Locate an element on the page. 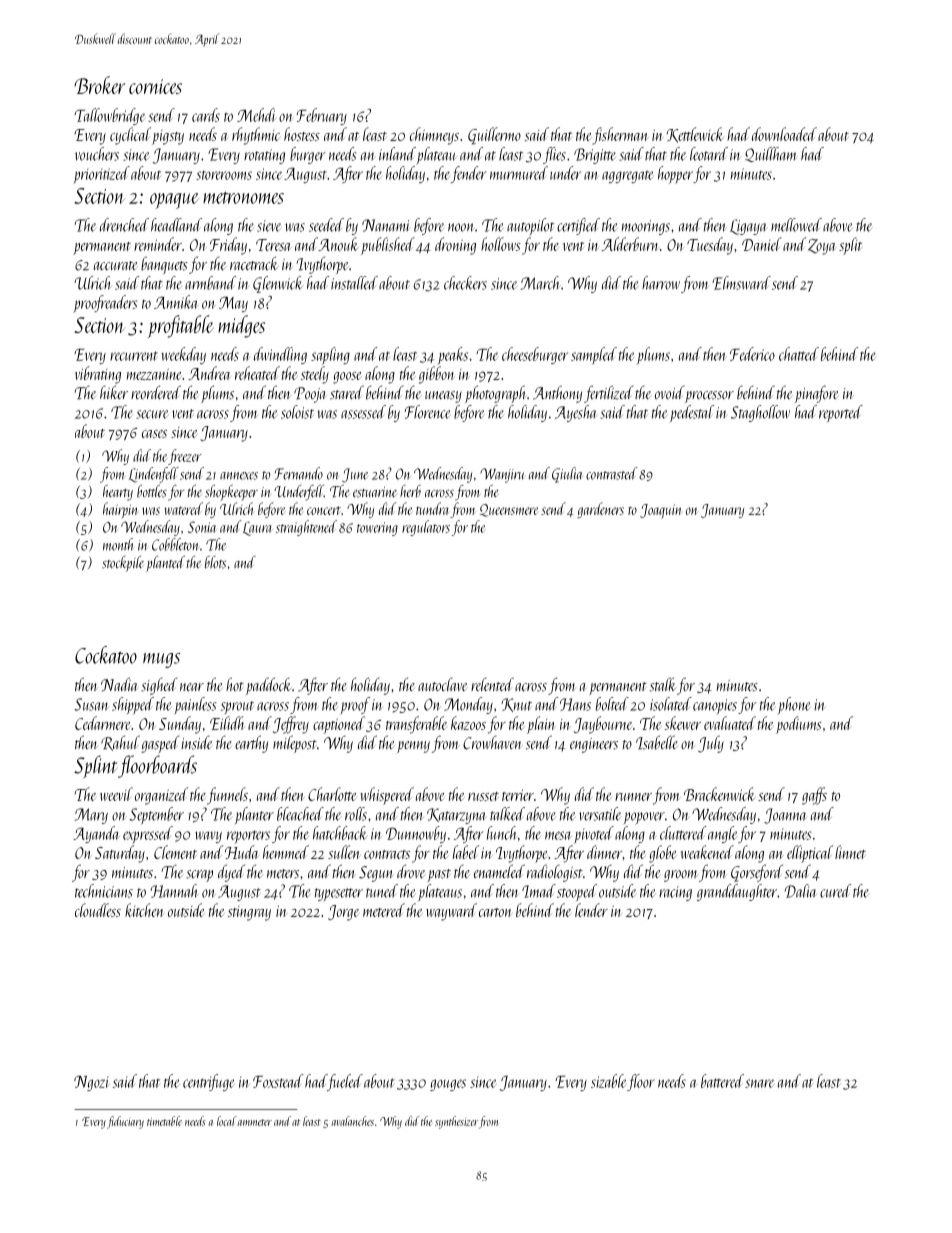  cornices is located at coordinates (155, 86).
